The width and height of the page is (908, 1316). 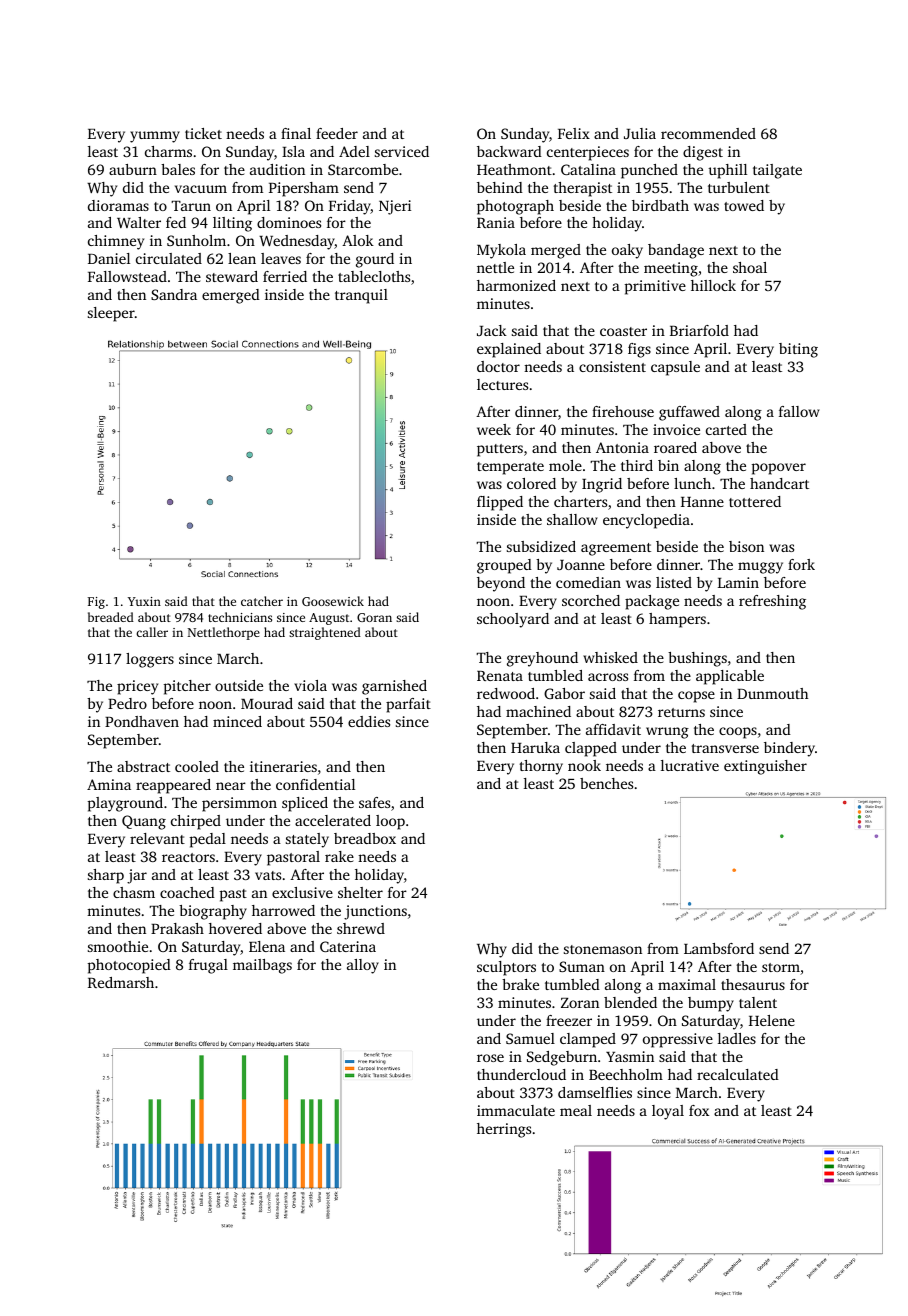 What do you see at coordinates (781, 967) in the page?
I see `storm` at bounding box center [781, 967].
